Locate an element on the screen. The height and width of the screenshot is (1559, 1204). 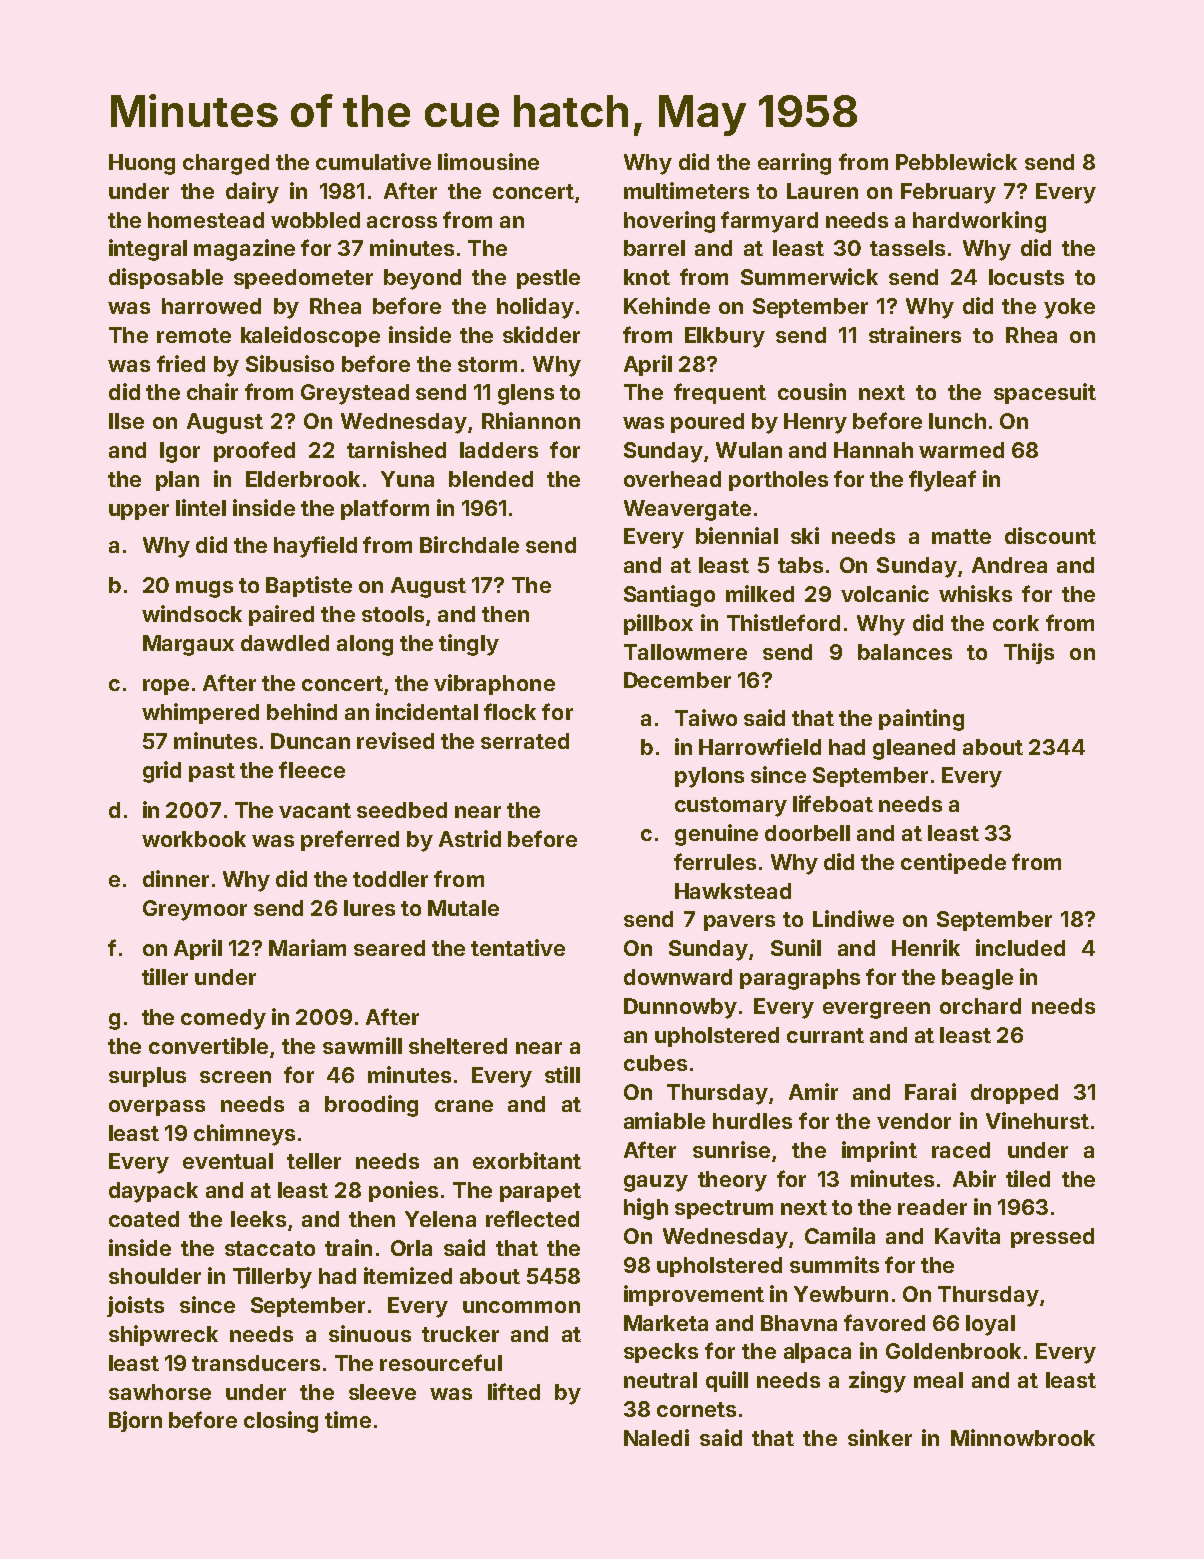
February is located at coordinates (948, 193).
